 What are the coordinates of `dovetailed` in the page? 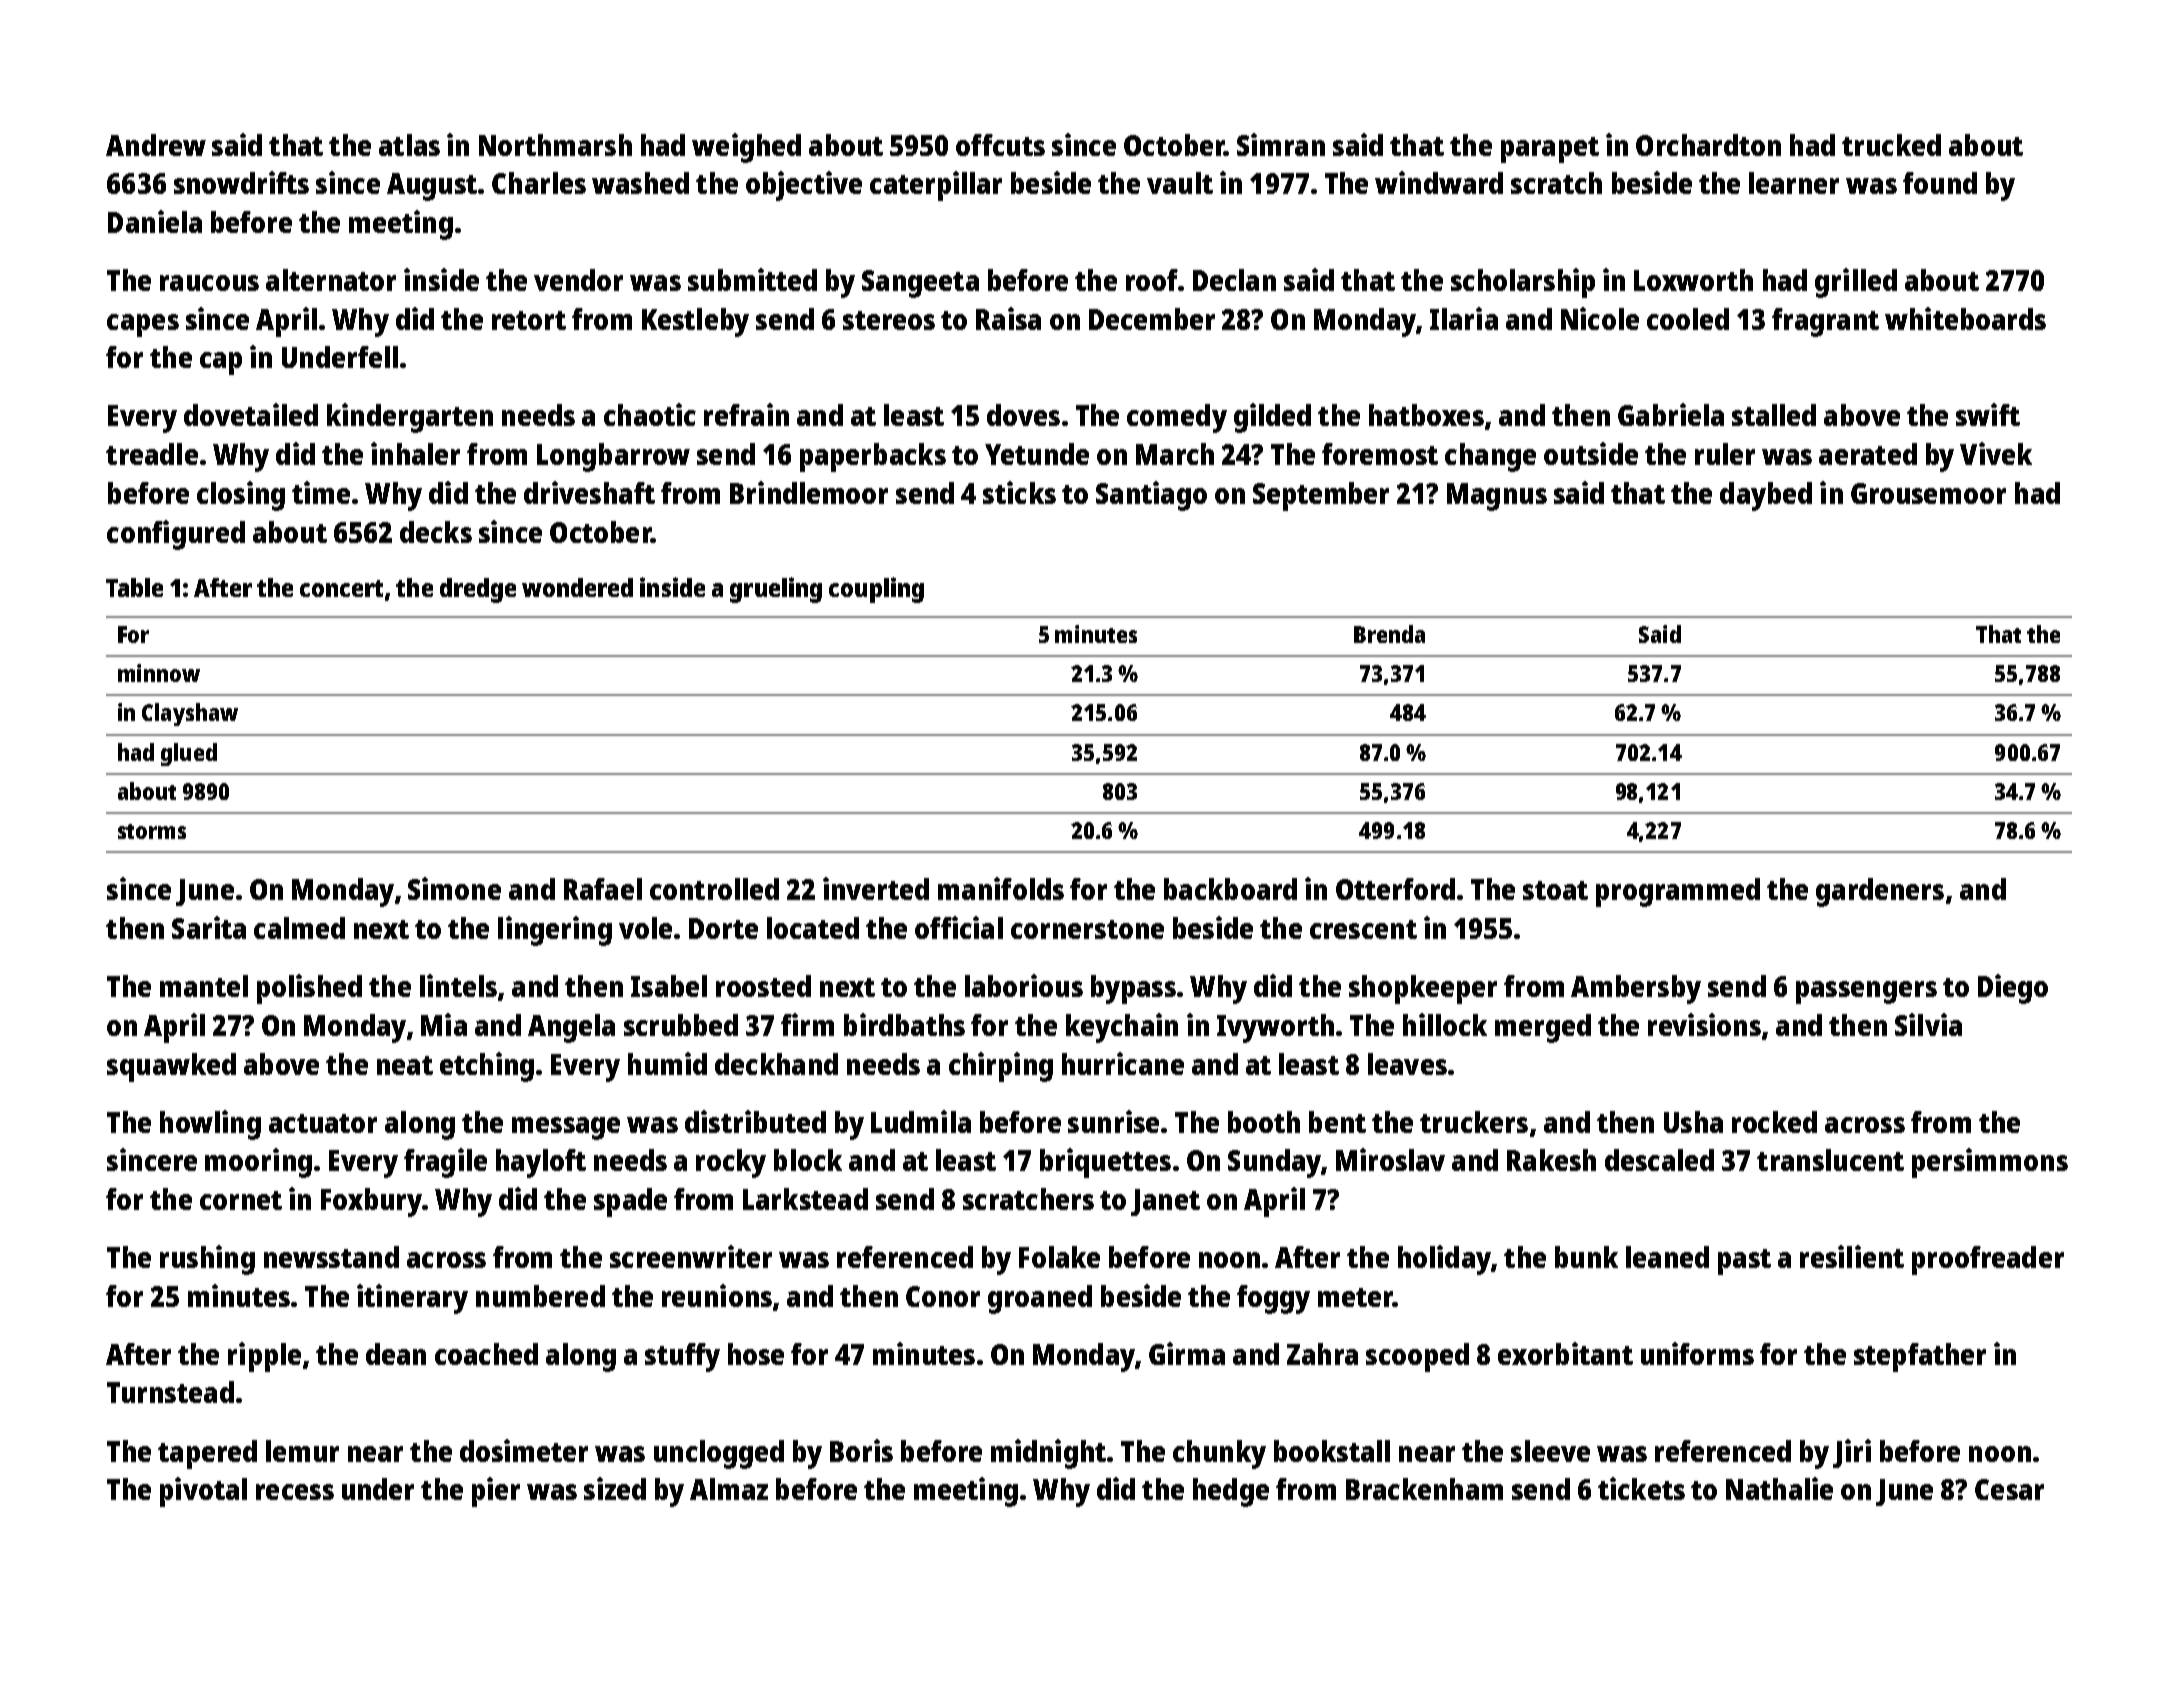 It's located at (251, 414).
